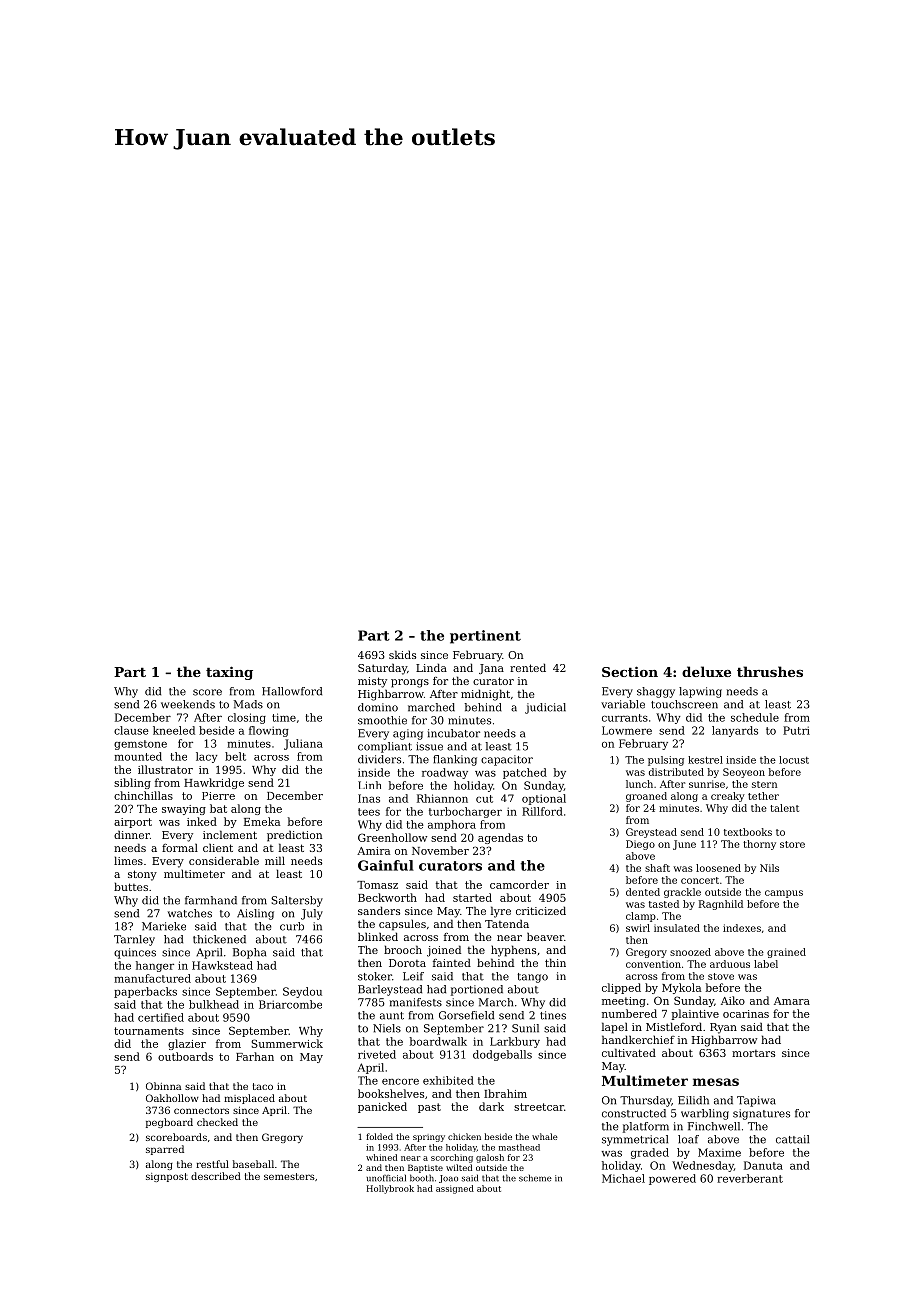  What do you see at coordinates (706, 671) in the screenshot?
I see `deluxe` at bounding box center [706, 671].
